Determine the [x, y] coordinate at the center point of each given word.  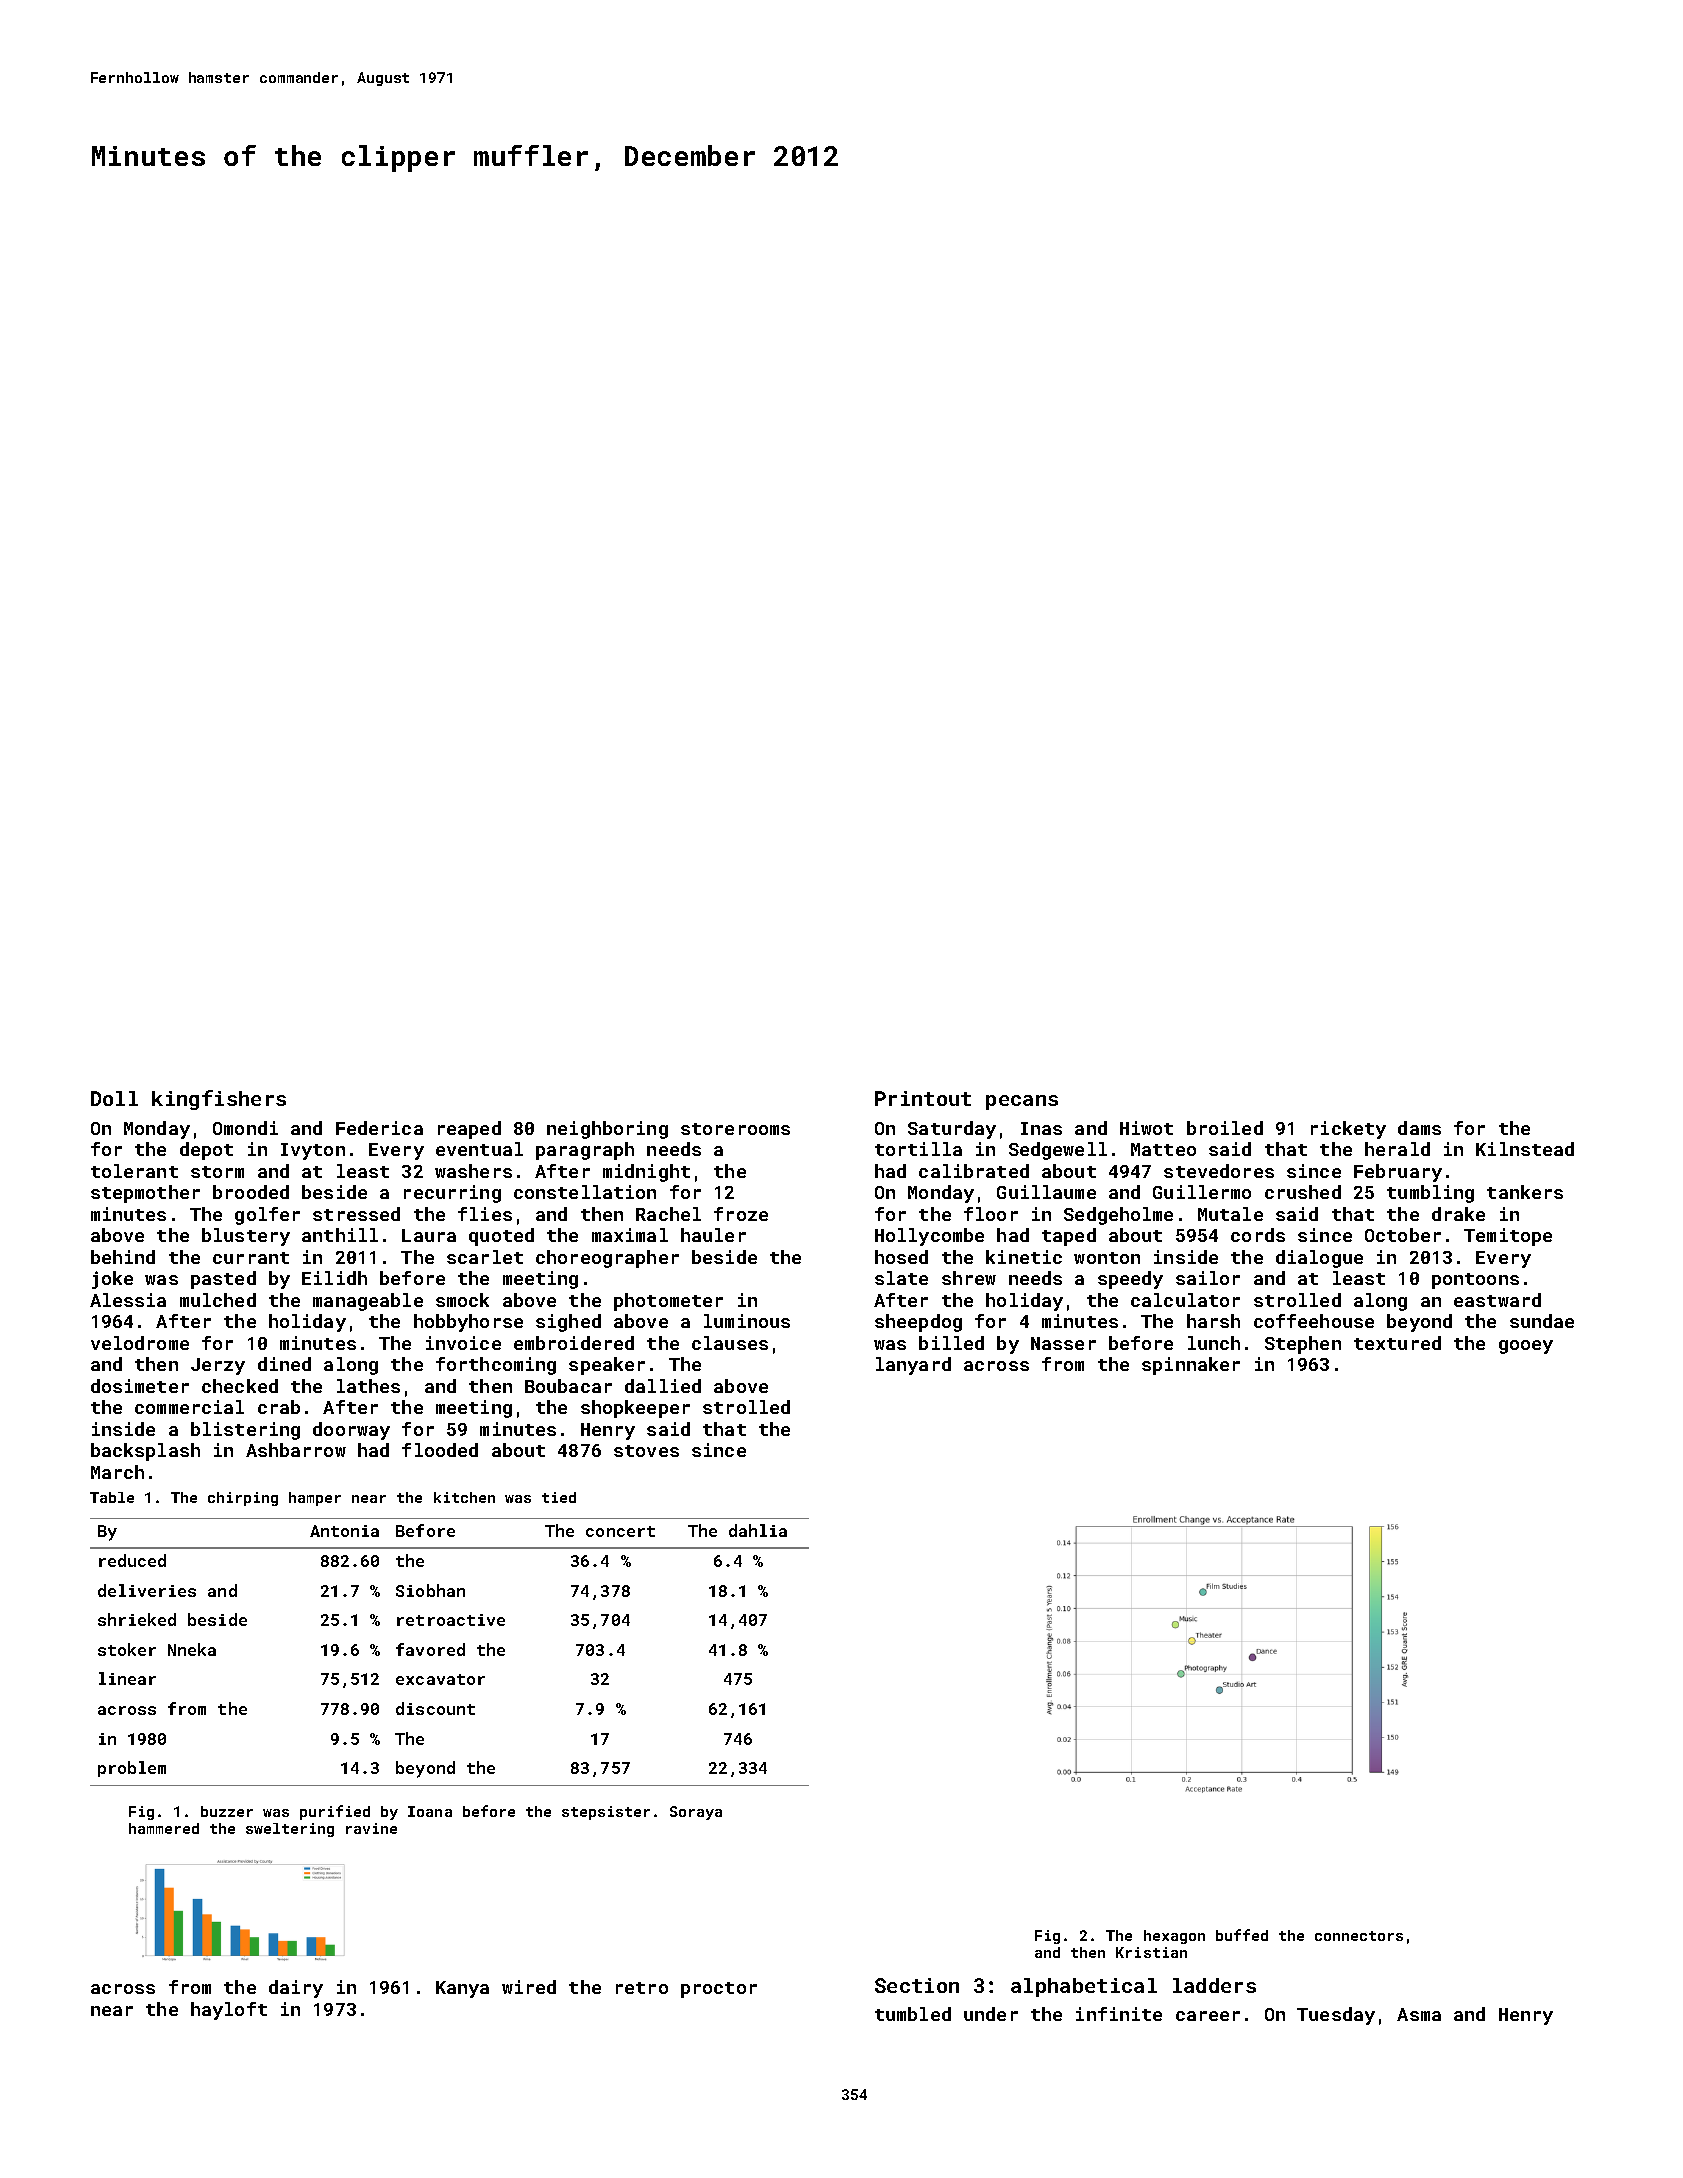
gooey [1526, 1347]
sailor [1208, 1278]
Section [917, 1985]
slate [901, 1278]
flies [485, 1214]
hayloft [229, 2011]
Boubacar [568, 1386]
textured [1397, 1343]
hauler [713, 1235]
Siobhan [430, 1590]
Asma [1419, 2014]
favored [430, 1649]
